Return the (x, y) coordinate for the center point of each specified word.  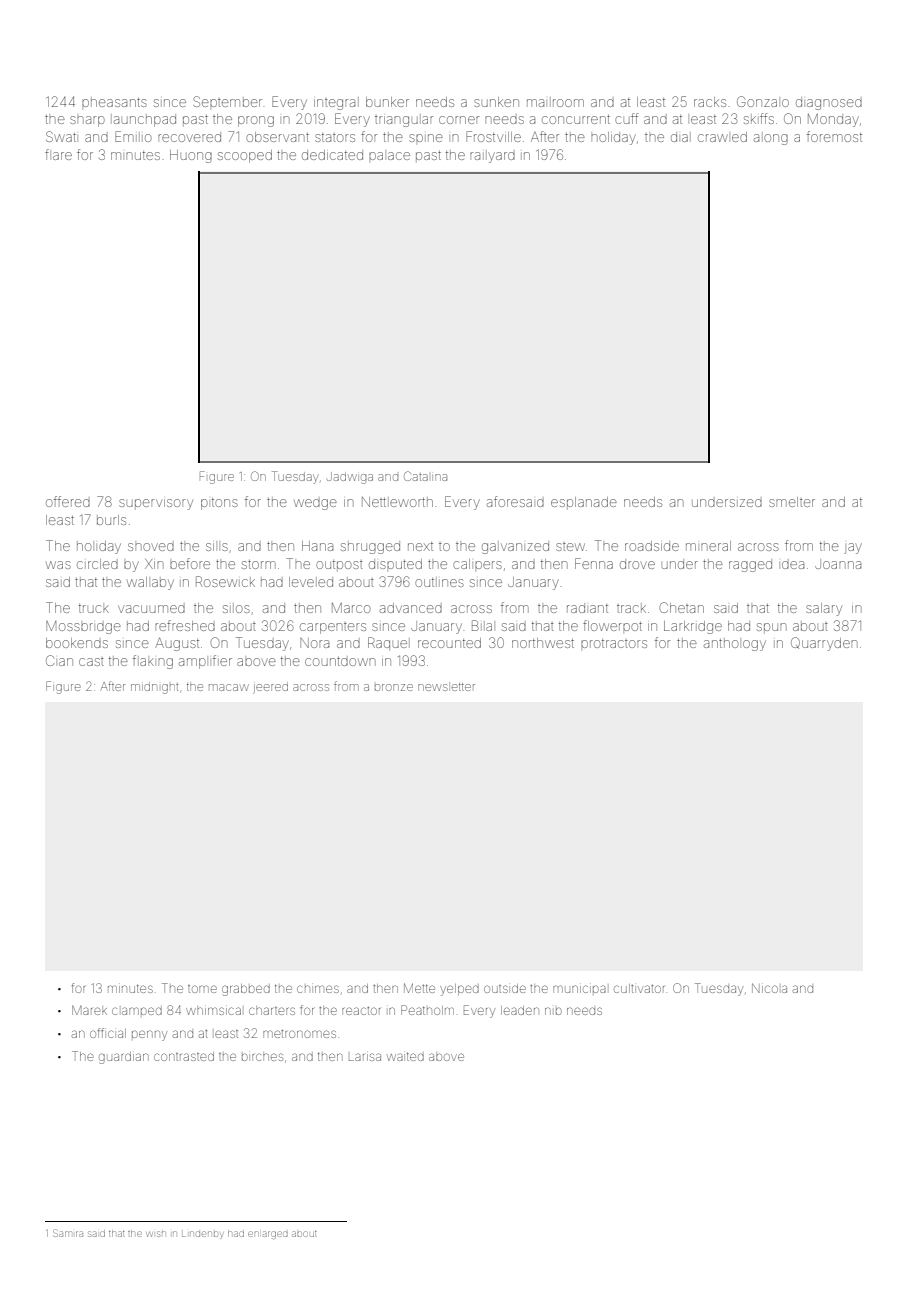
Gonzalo (763, 101)
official (108, 1033)
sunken (496, 102)
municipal (579, 989)
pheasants (114, 102)
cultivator (639, 988)
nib (553, 1011)
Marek (89, 1010)
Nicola (769, 988)
